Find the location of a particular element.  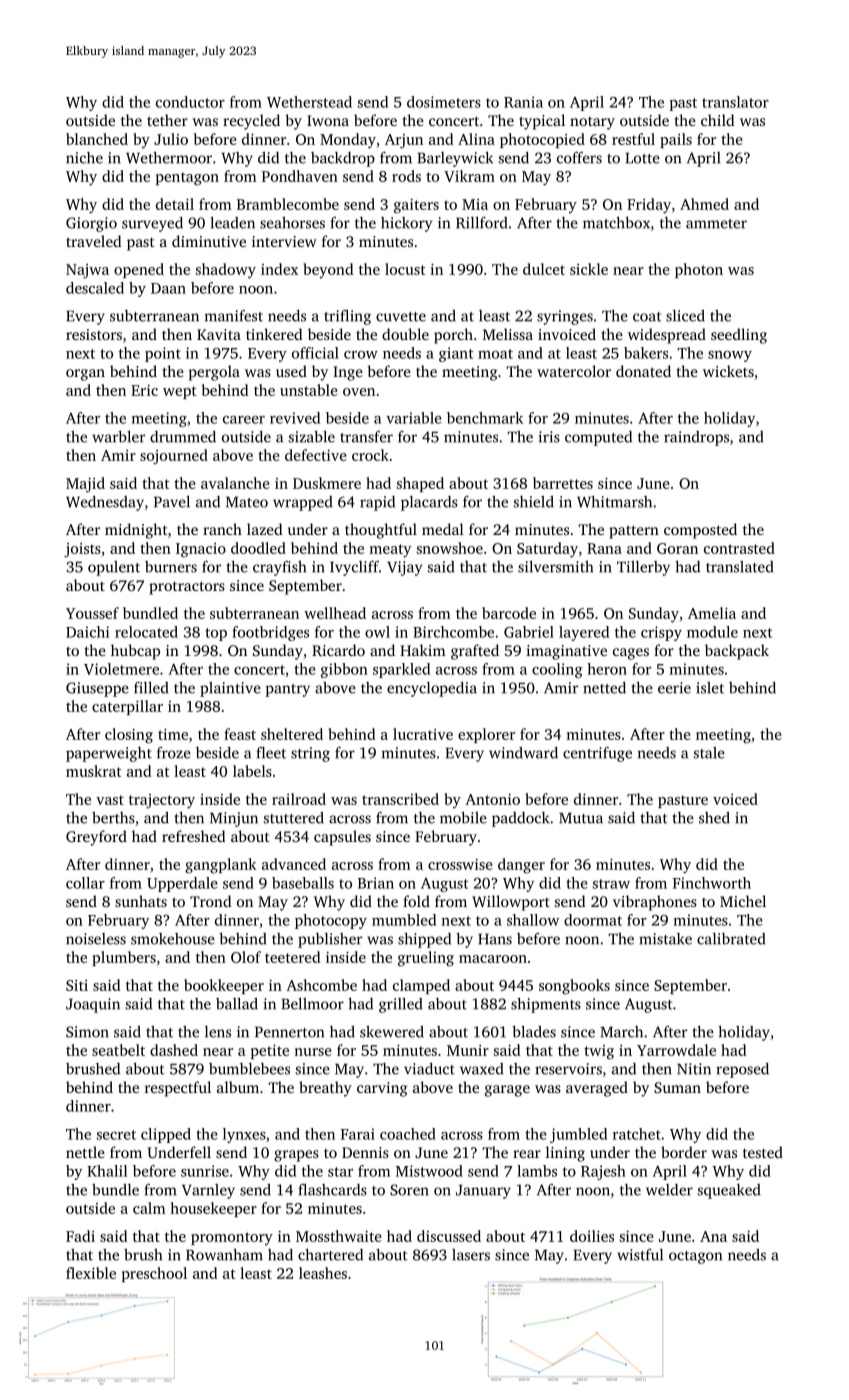

calm is located at coordinates (149, 1208).
